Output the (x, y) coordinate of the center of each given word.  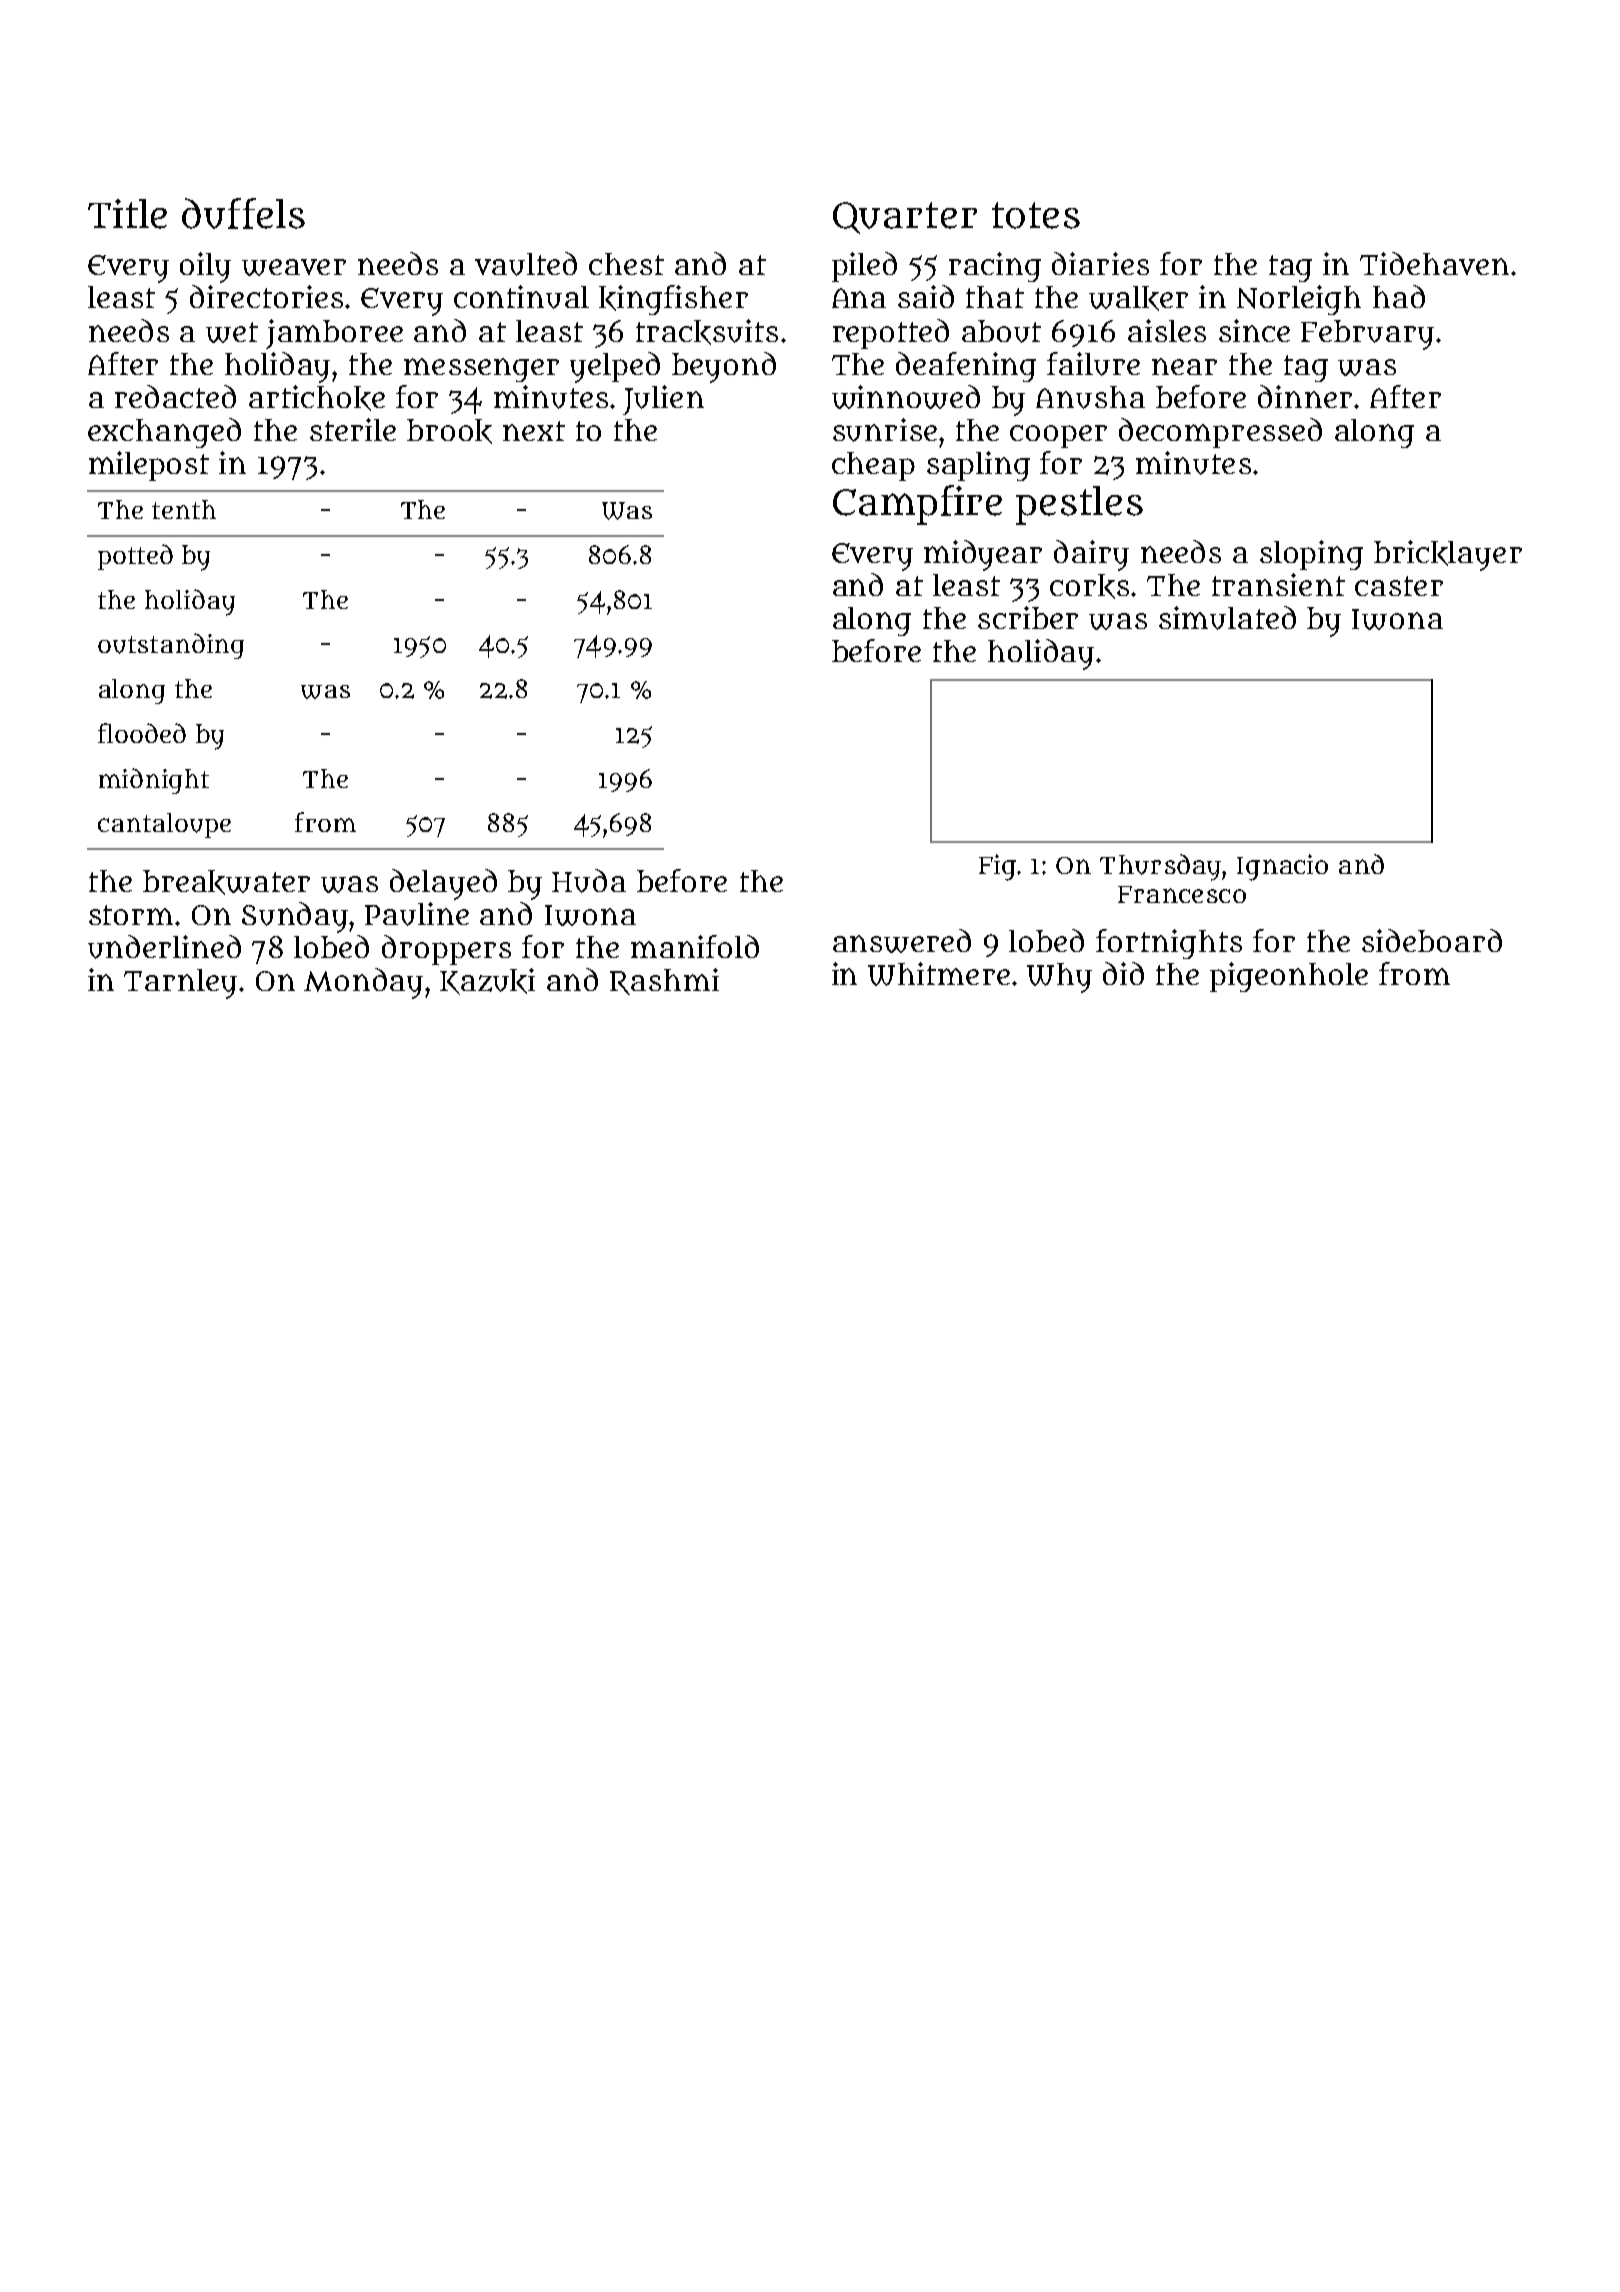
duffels (243, 213)
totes (1036, 215)
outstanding (171, 646)
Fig (997, 867)
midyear (983, 555)
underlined (164, 947)
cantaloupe (164, 825)
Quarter (905, 218)
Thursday (1160, 867)
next (534, 431)
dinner (1305, 396)
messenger (481, 370)
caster (1399, 586)
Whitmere (939, 974)
